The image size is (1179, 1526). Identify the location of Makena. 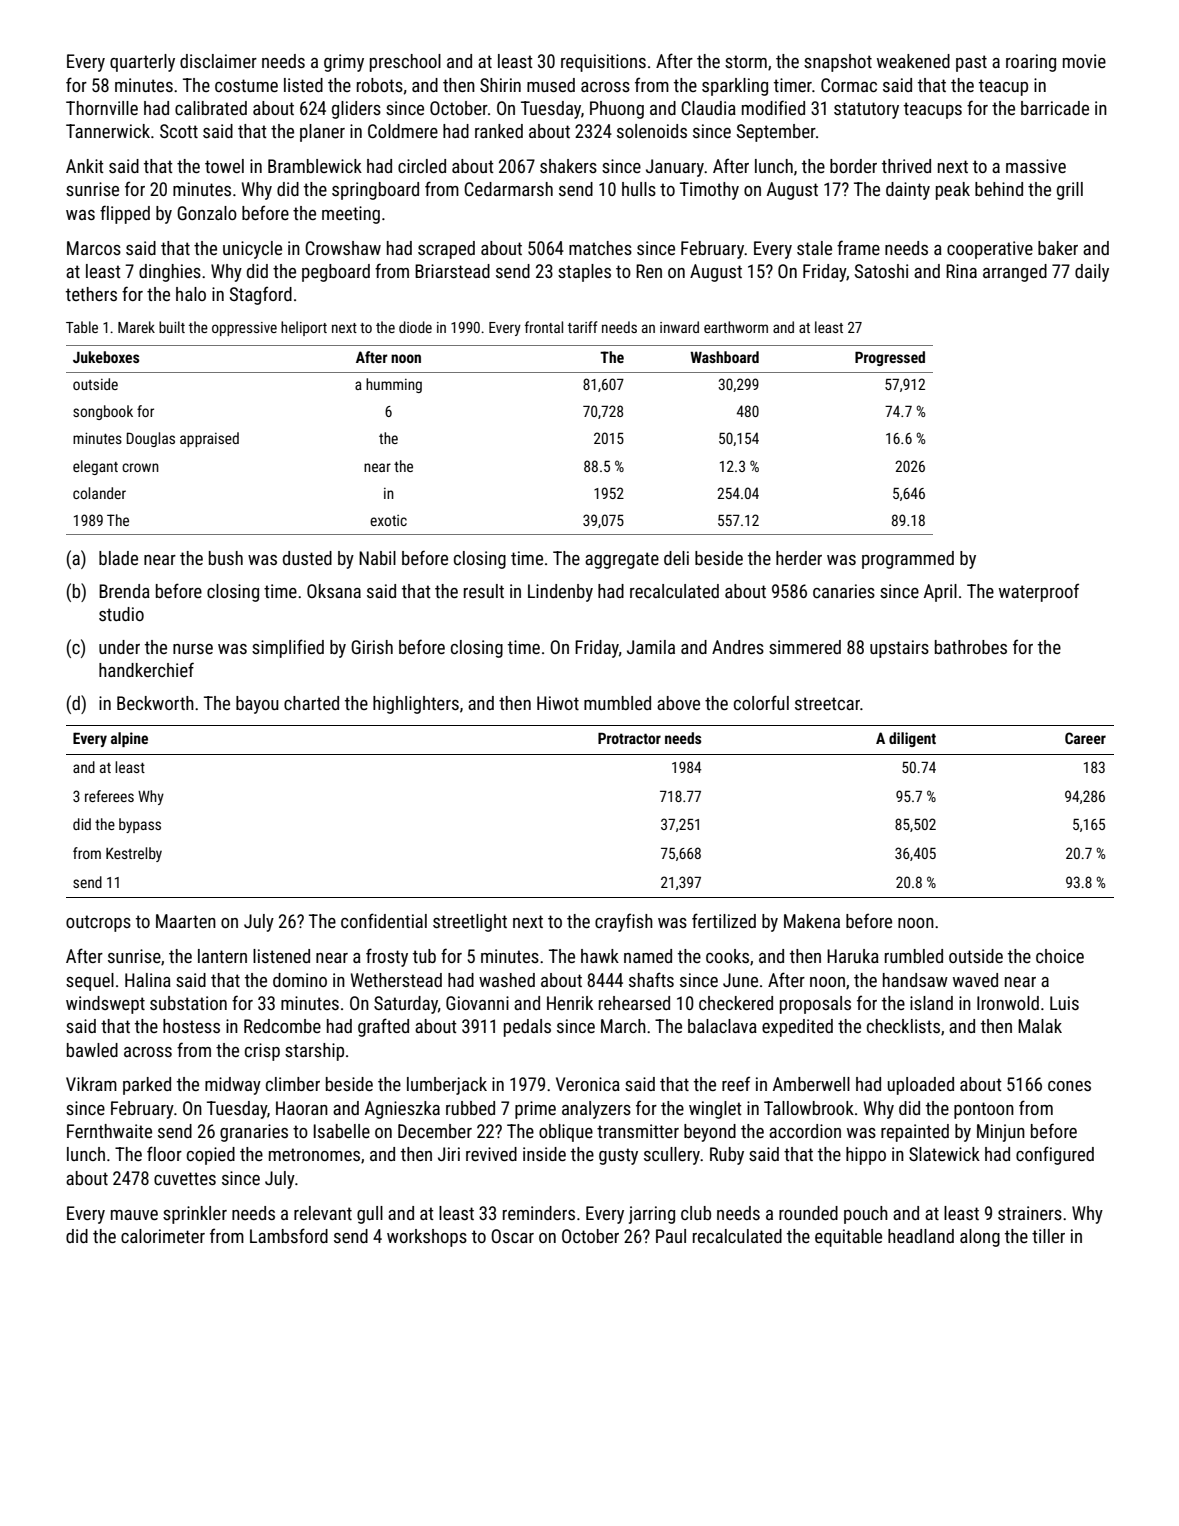
(812, 921).
